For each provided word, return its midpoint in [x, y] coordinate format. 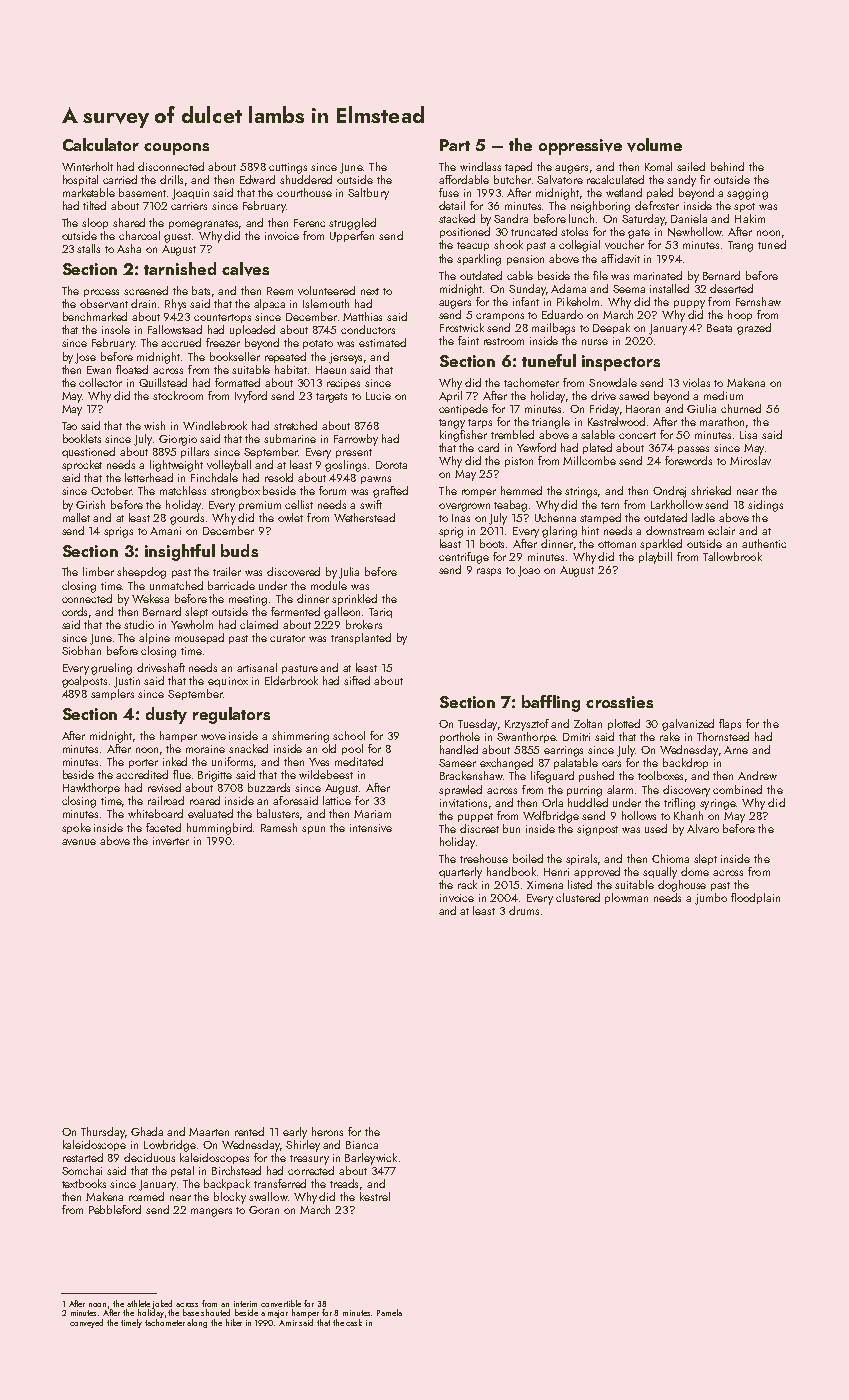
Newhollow [695, 232]
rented [249, 1131]
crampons [500, 317]
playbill [655, 558]
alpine [154, 638]
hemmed [521, 490]
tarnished [180, 268]
